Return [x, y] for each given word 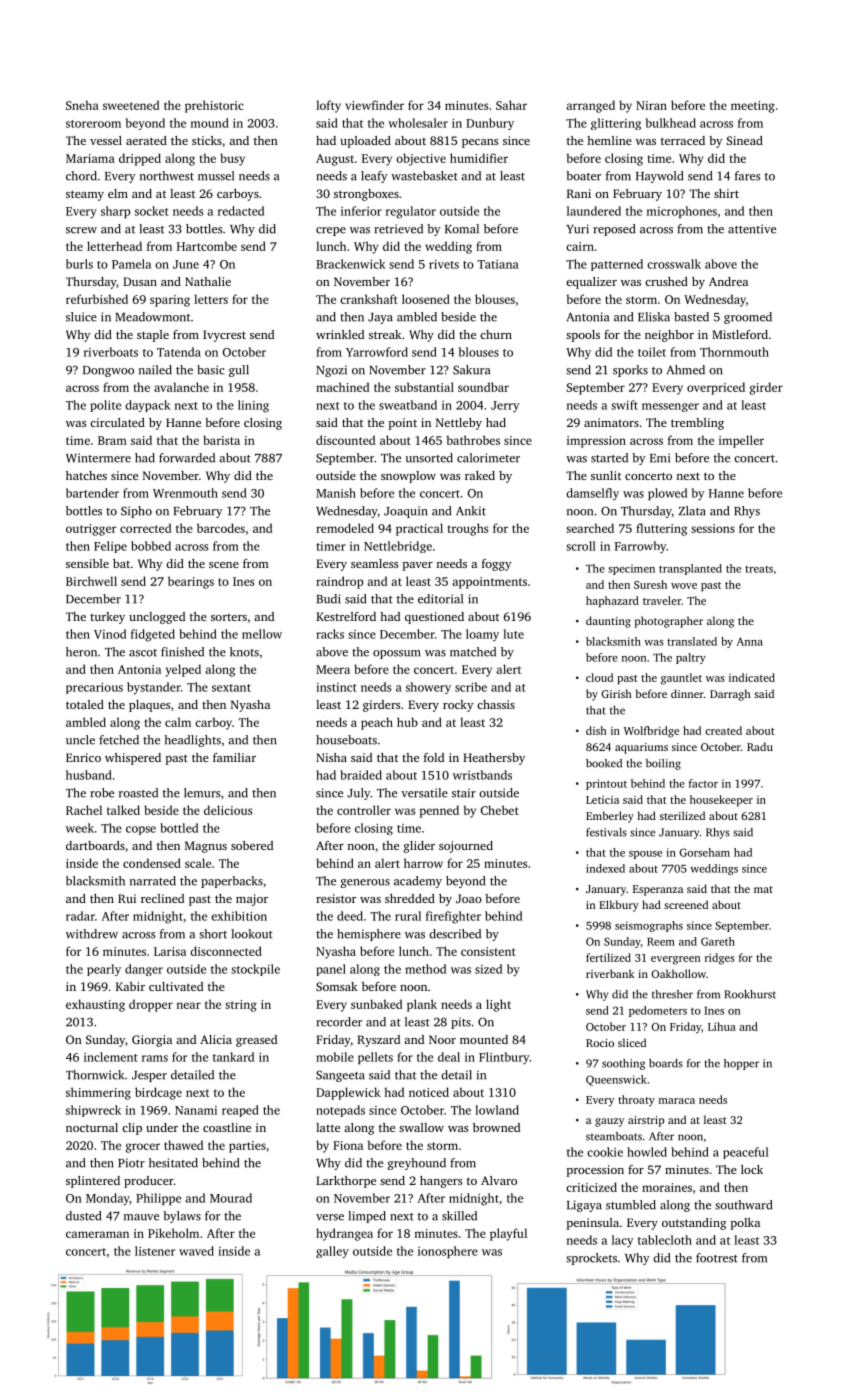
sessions [713, 528]
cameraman [97, 1234]
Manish [336, 493]
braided [361, 775]
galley [332, 1252]
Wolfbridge [651, 732]
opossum [396, 654]
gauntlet [681, 679]
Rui [127, 898]
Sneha [82, 105]
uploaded [365, 142]
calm [178, 722]
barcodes [221, 528]
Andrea [728, 281]
